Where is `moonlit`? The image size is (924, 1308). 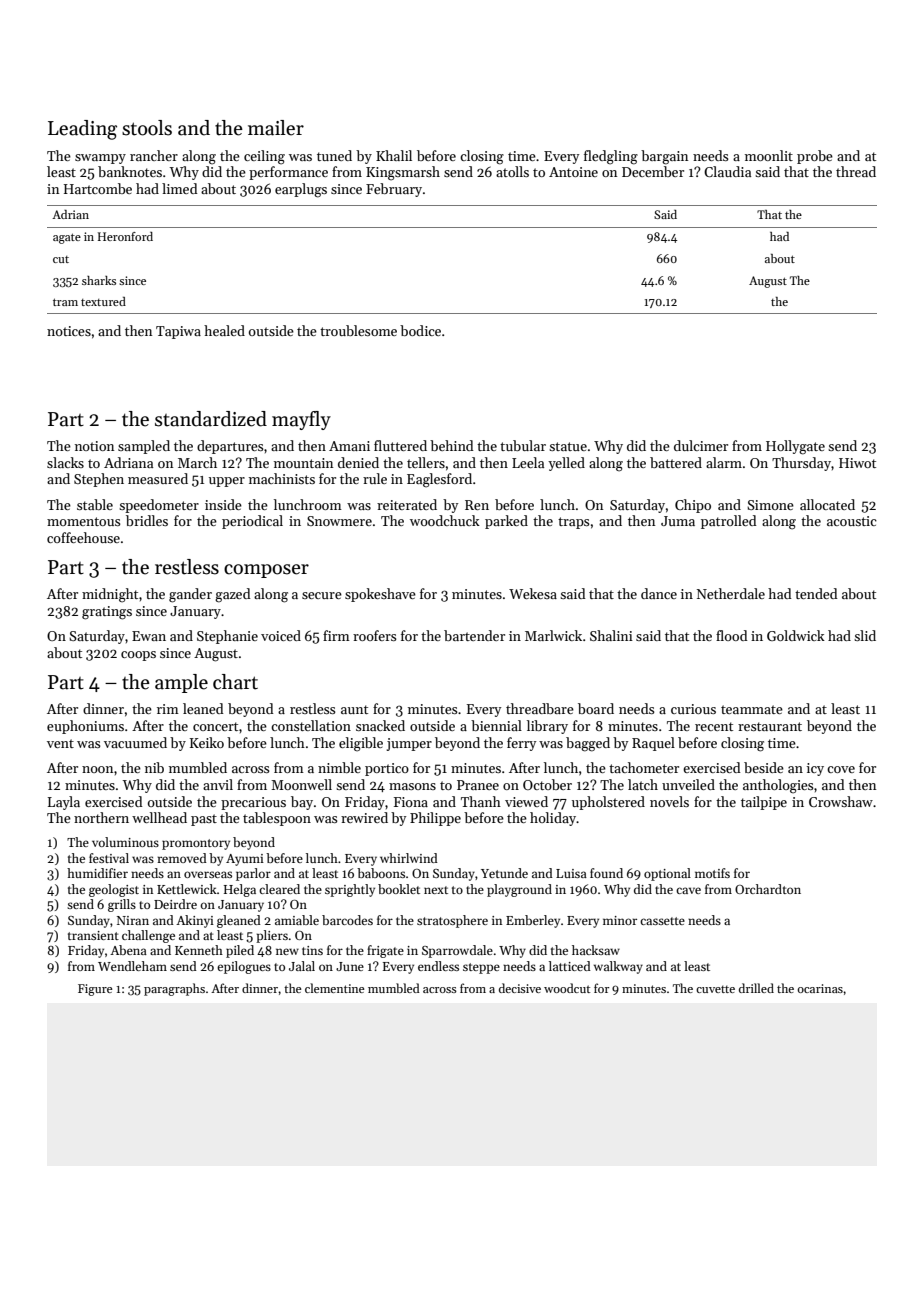
moonlit is located at coordinates (769, 155).
